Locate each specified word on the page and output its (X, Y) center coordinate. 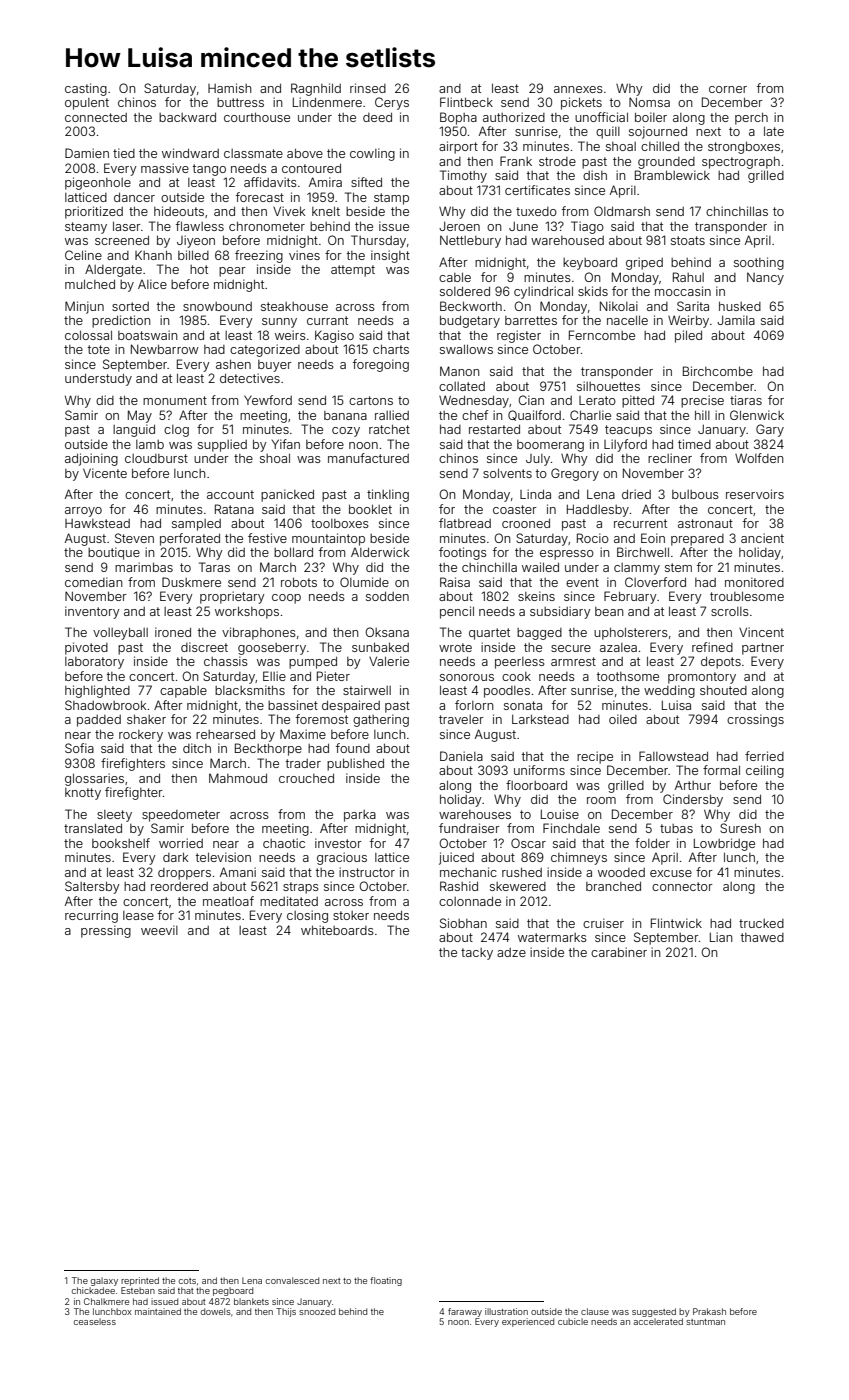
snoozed (317, 1311)
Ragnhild (316, 89)
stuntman (705, 1322)
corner (728, 89)
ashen (233, 364)
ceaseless (95, 1321)
